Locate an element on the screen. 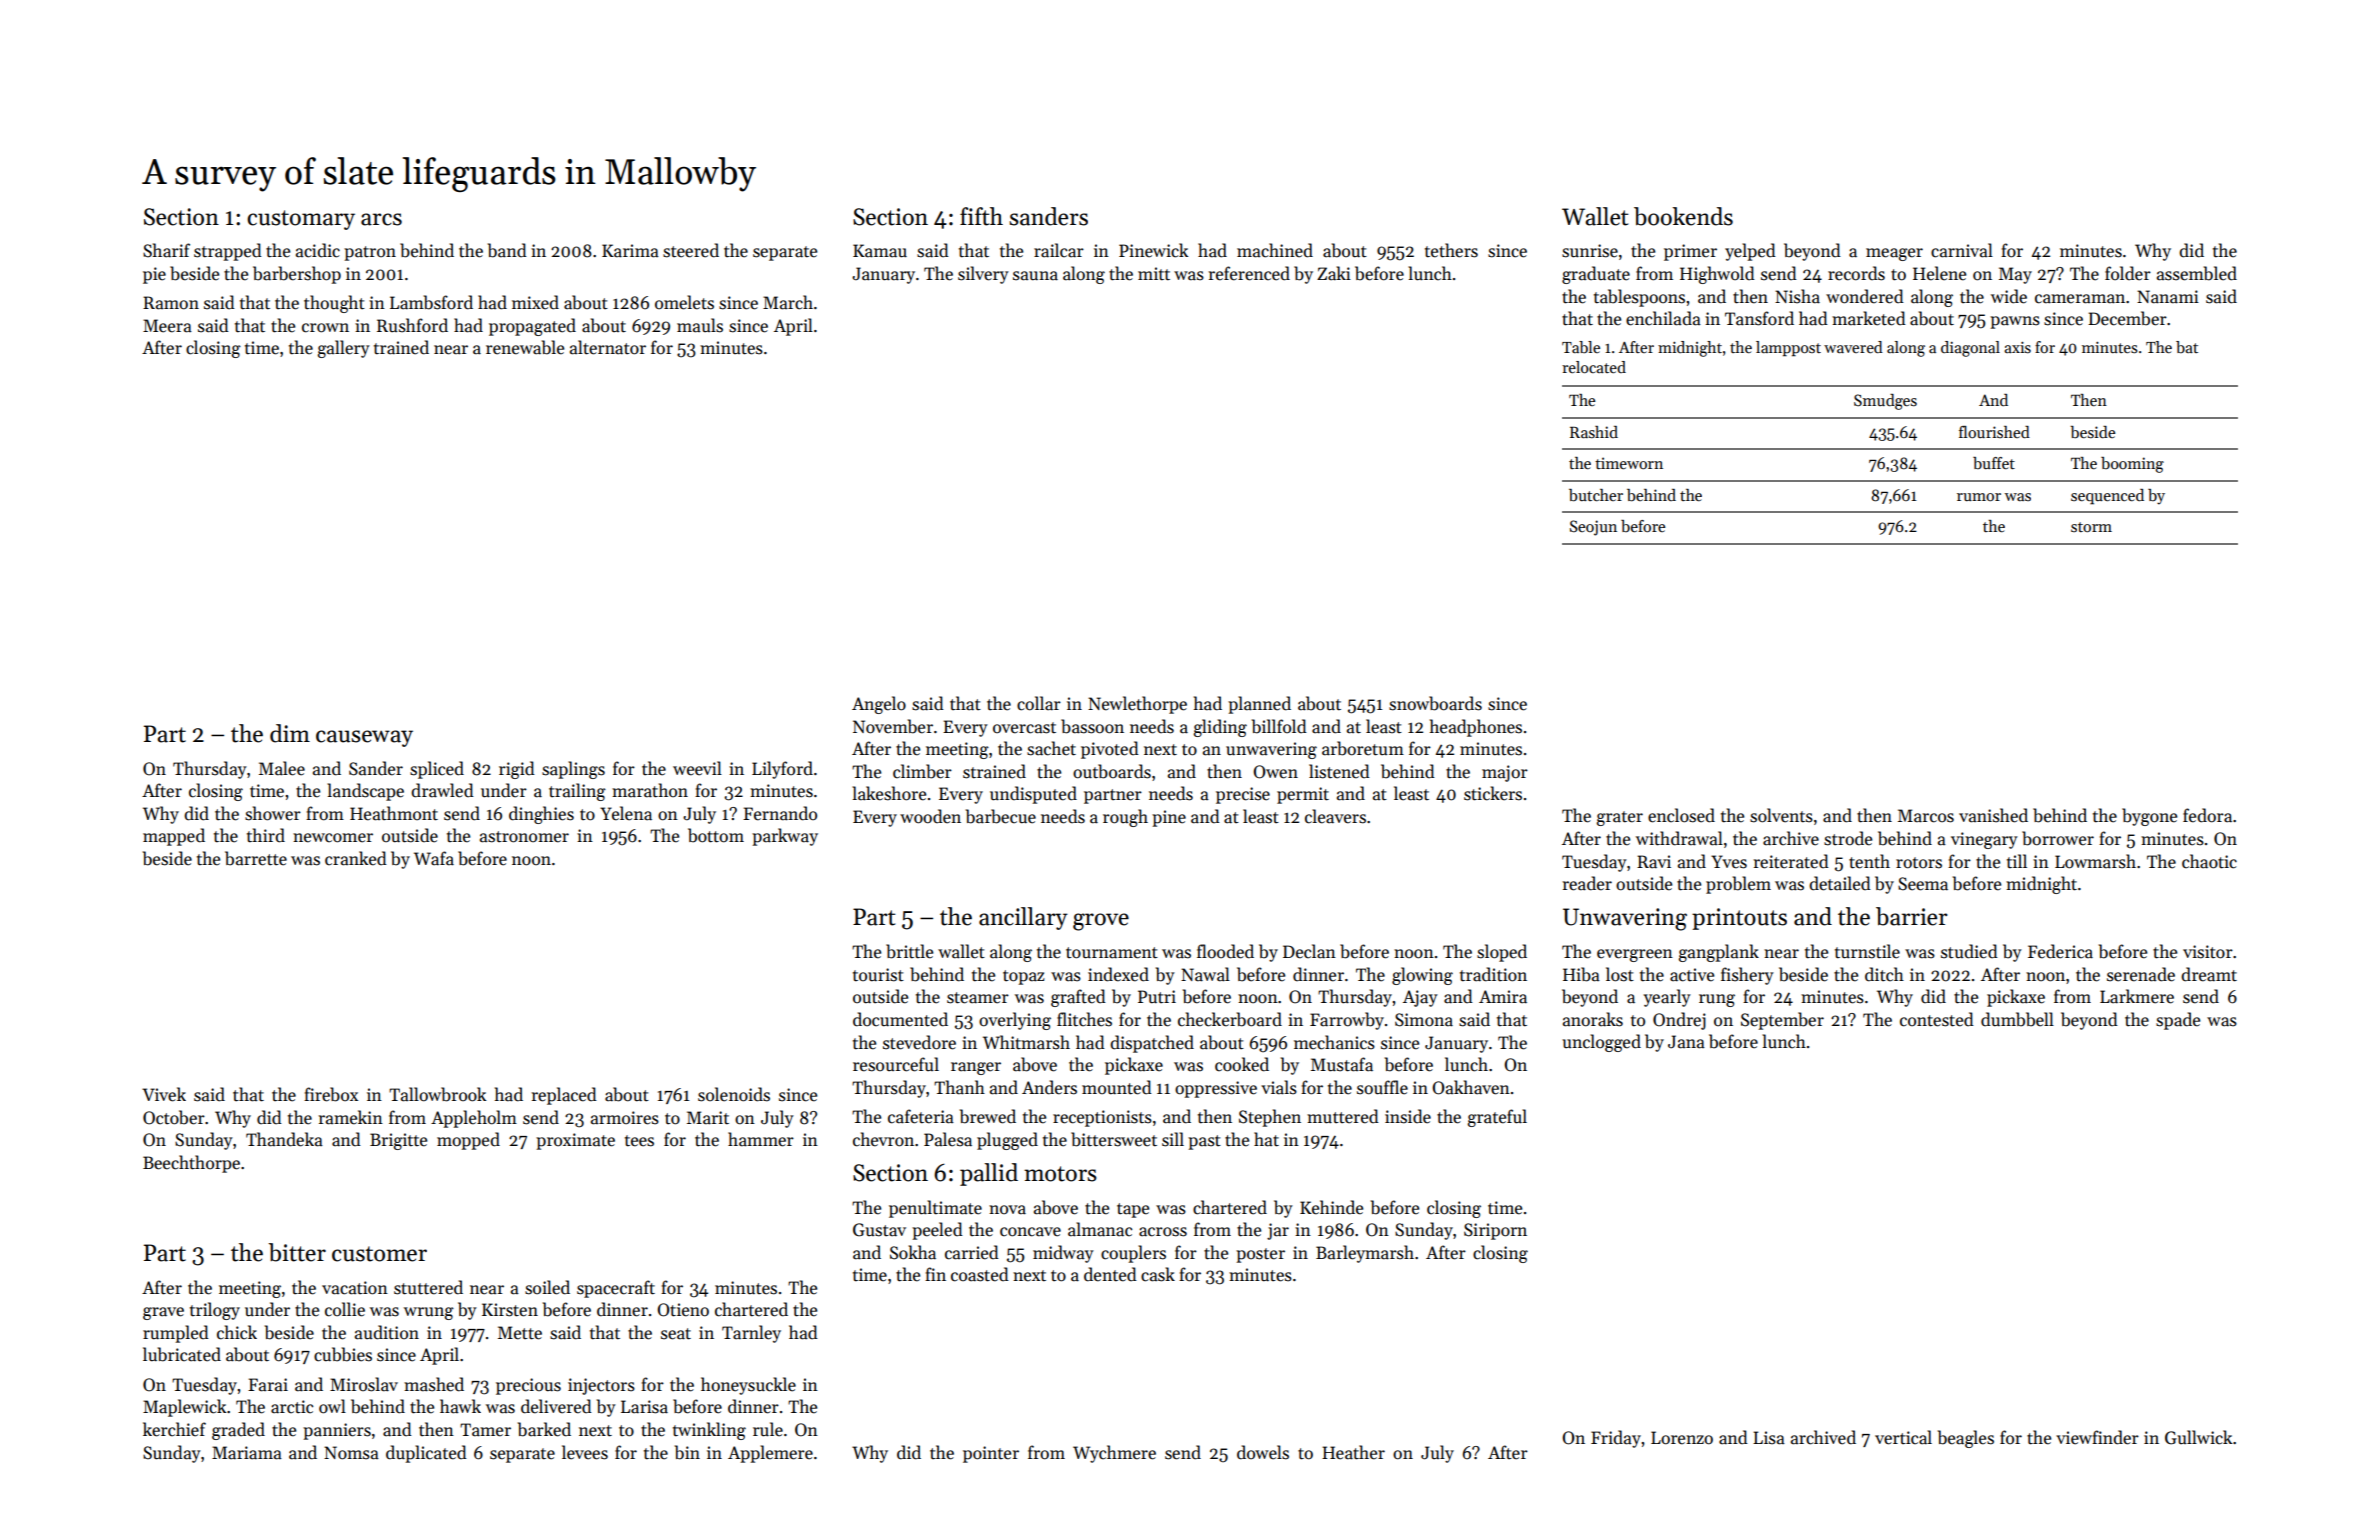 The image size is (2380, 1540). rough is located at coordinates (1125, 818).
